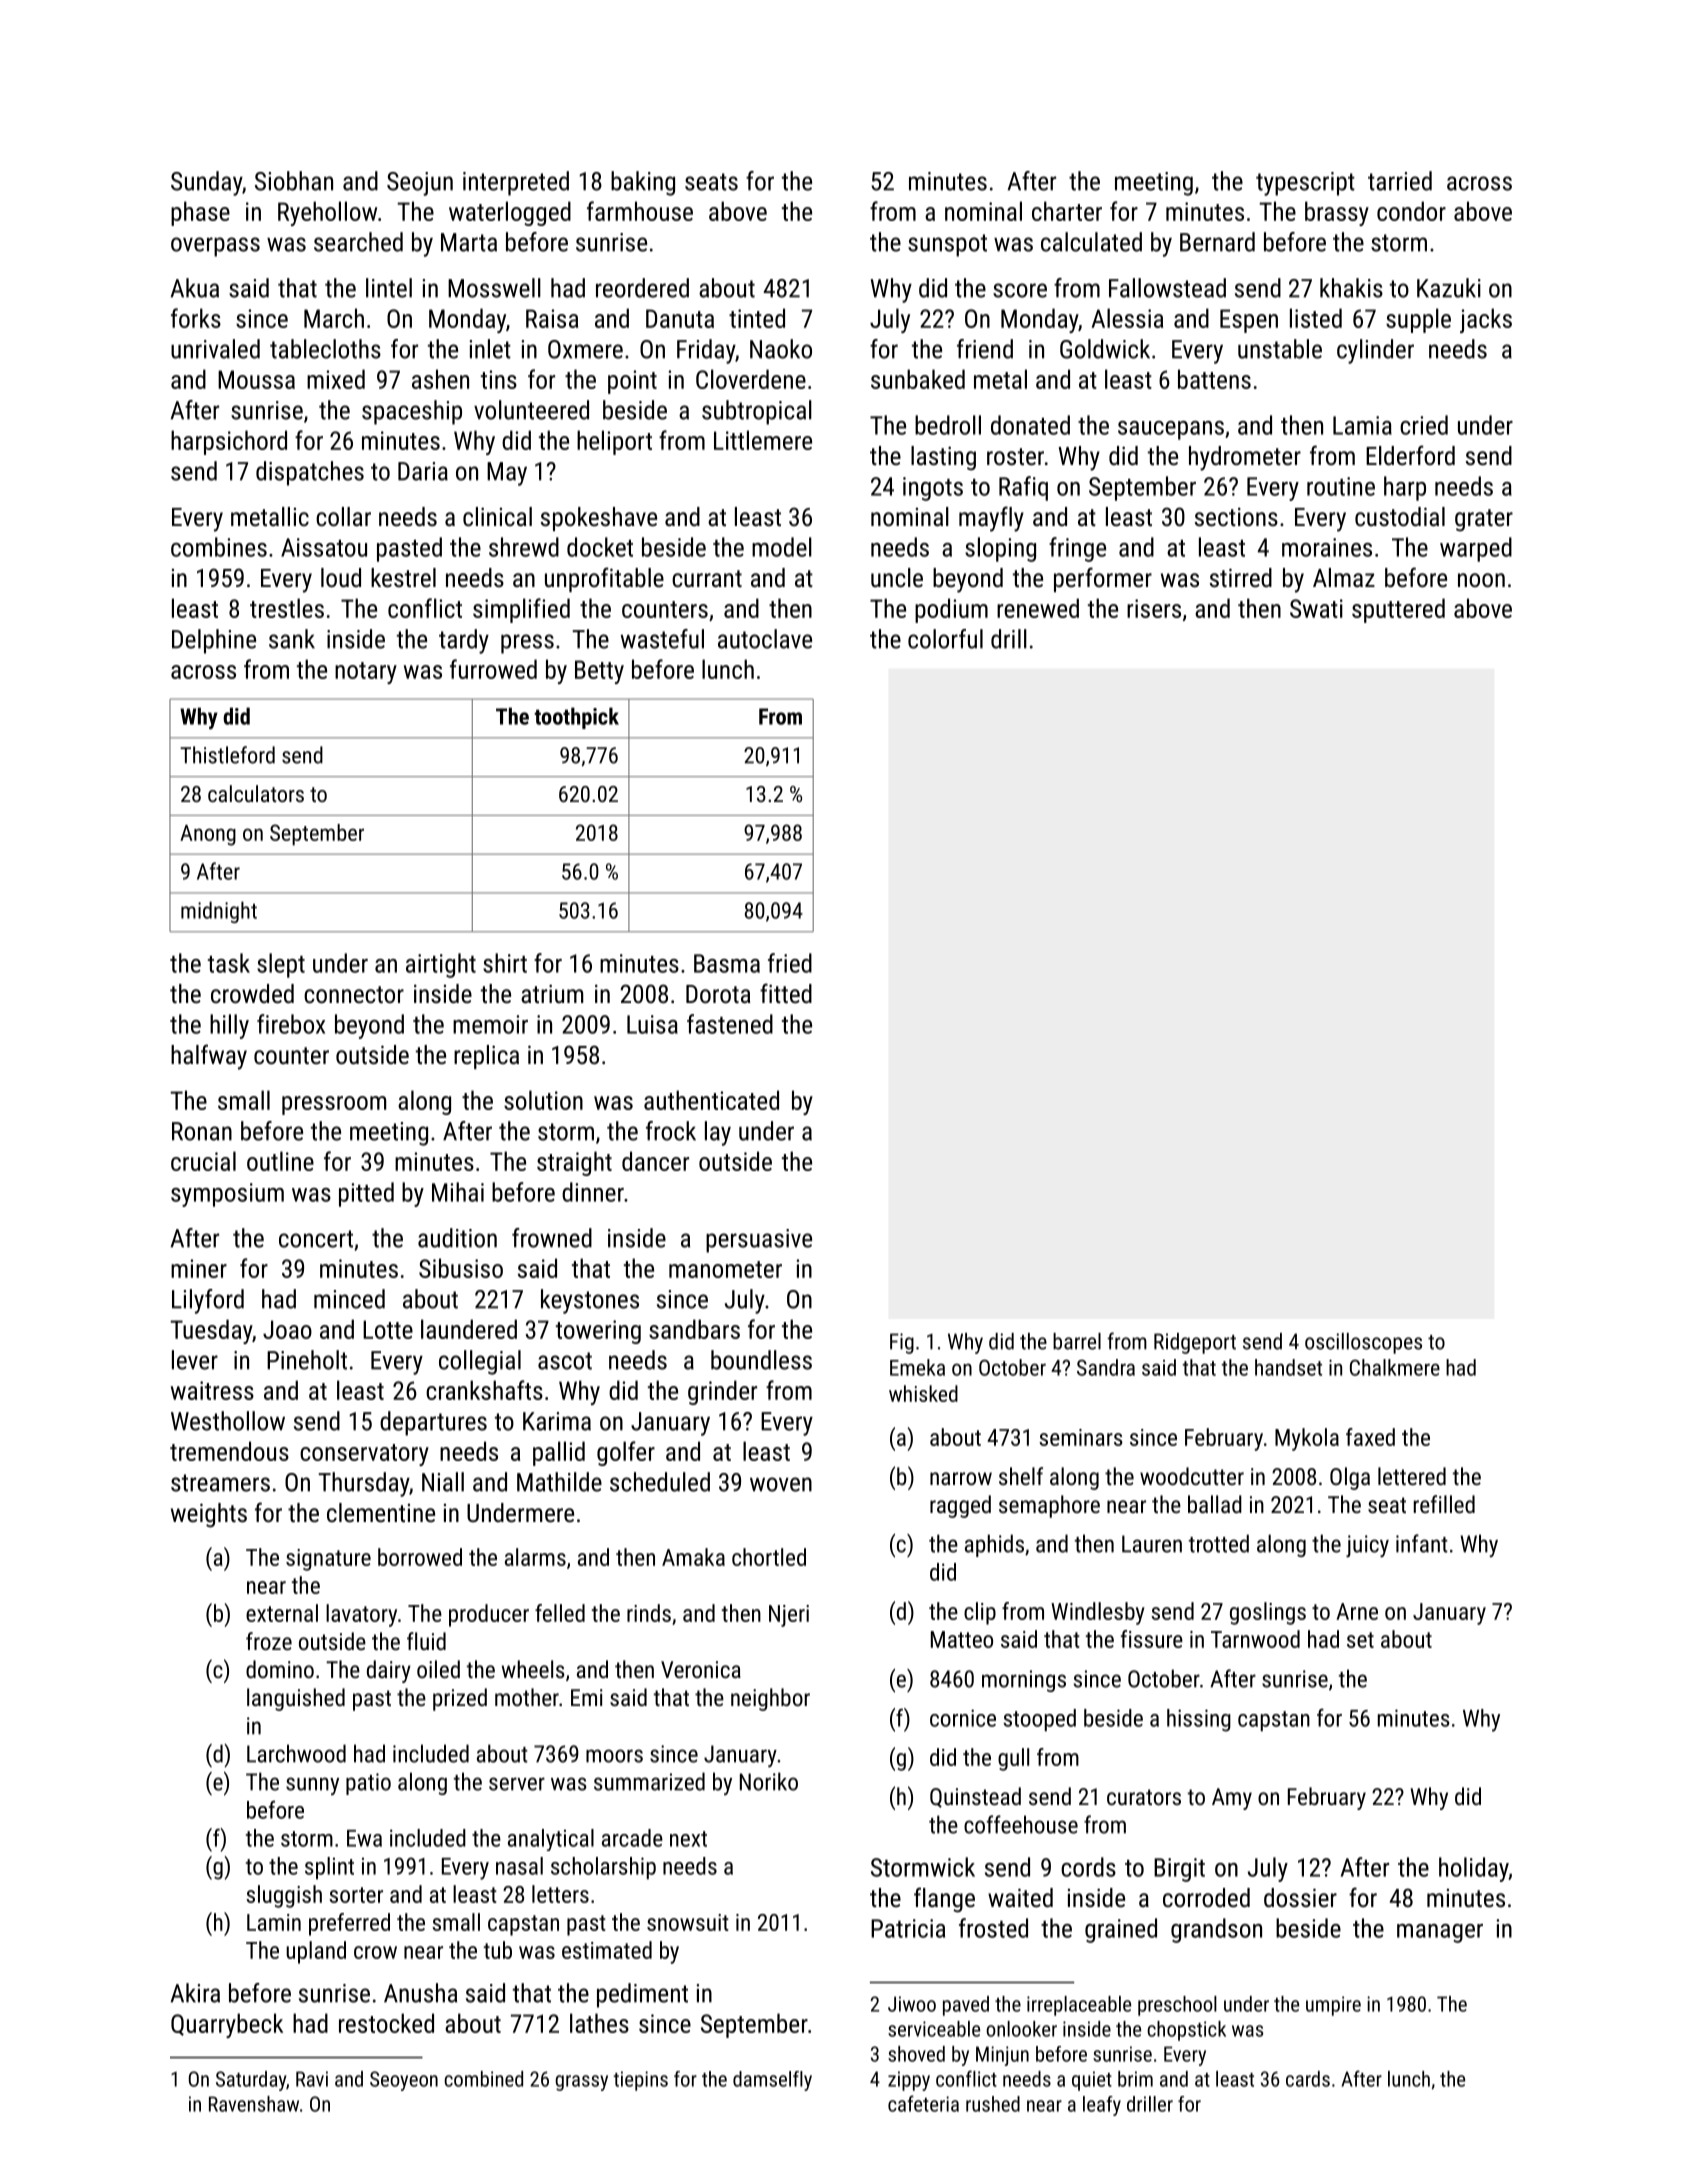  Describe the element at coordinates (1013, 1759) in the screenshot. I see `gull` at that location.
